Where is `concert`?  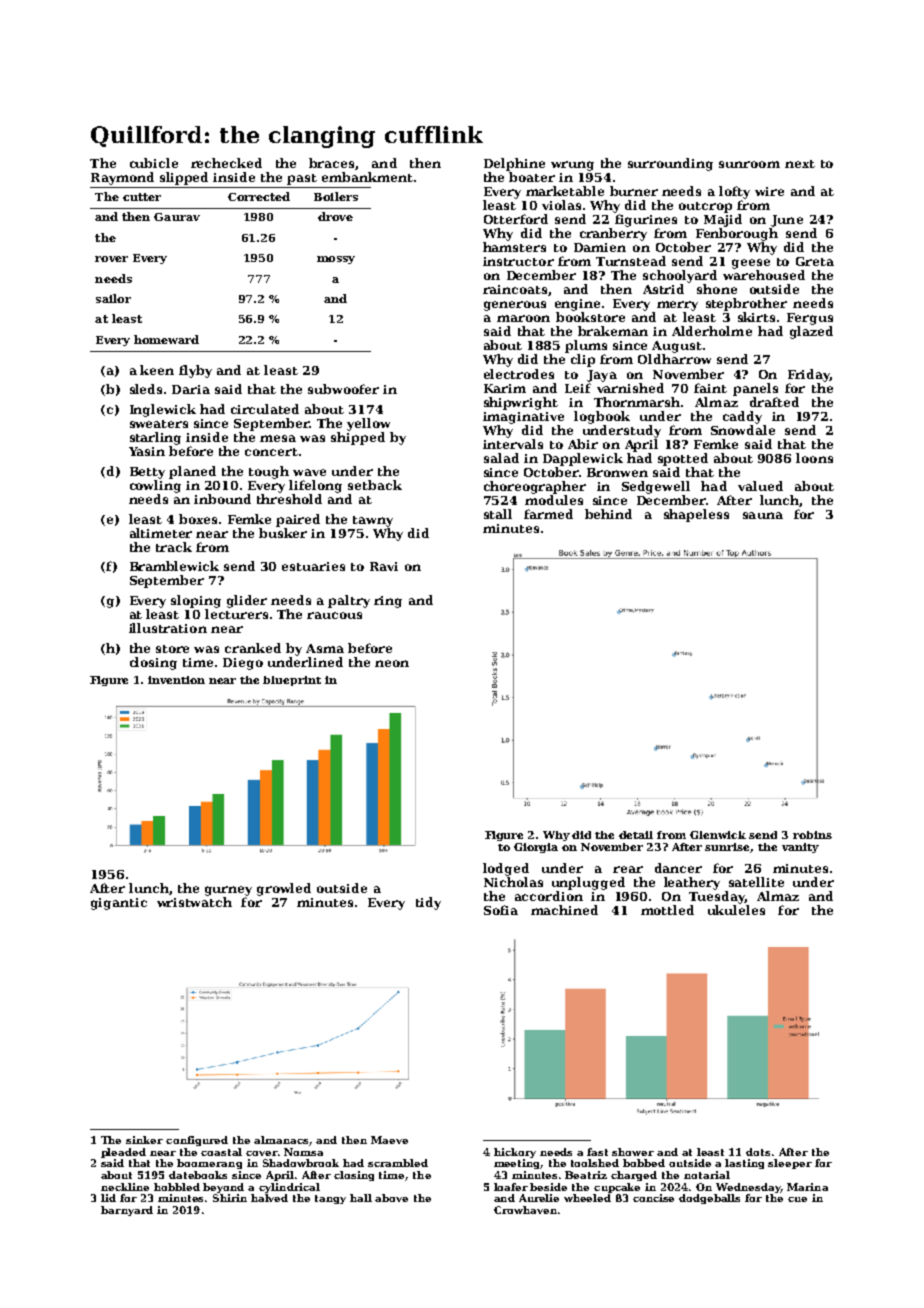 concert is located at coordinates (271, 452).
